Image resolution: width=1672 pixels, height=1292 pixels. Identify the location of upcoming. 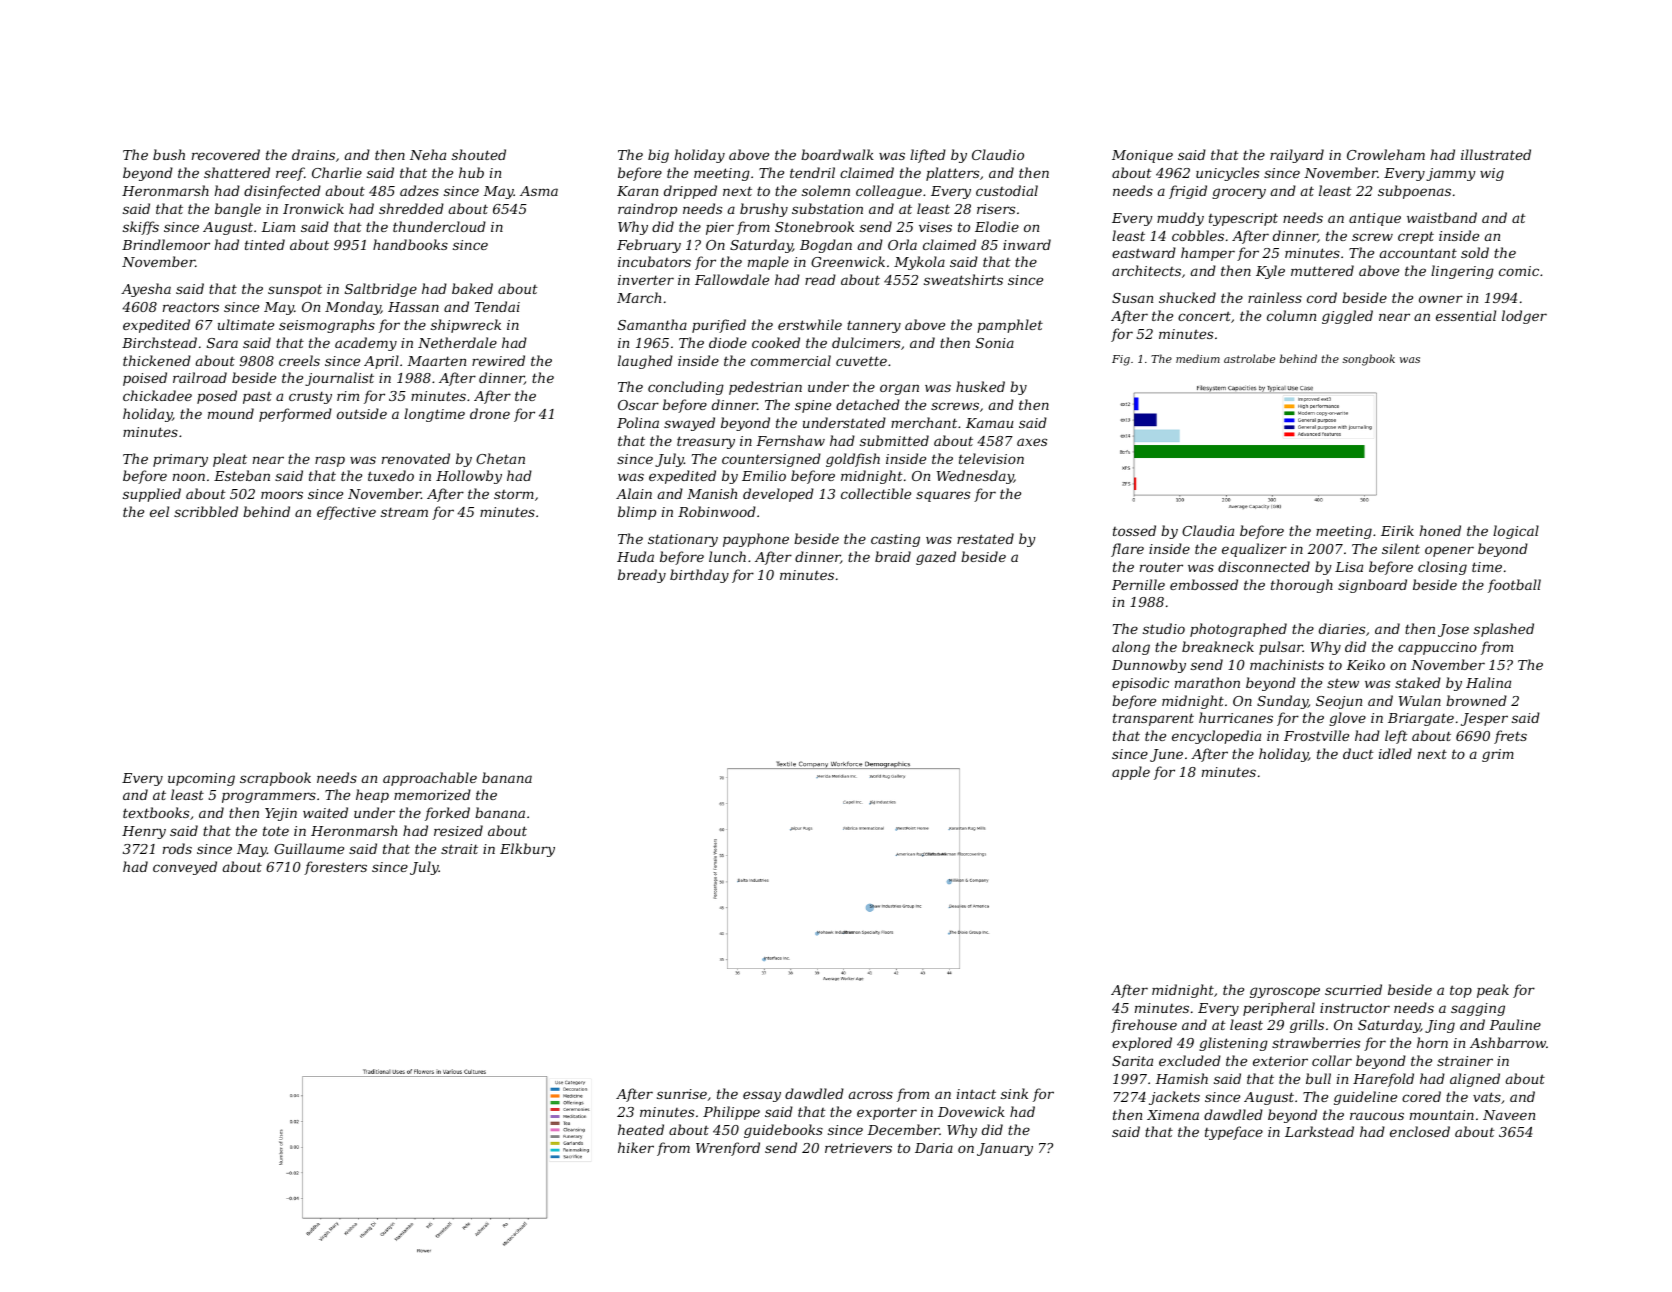
(201, 779).
